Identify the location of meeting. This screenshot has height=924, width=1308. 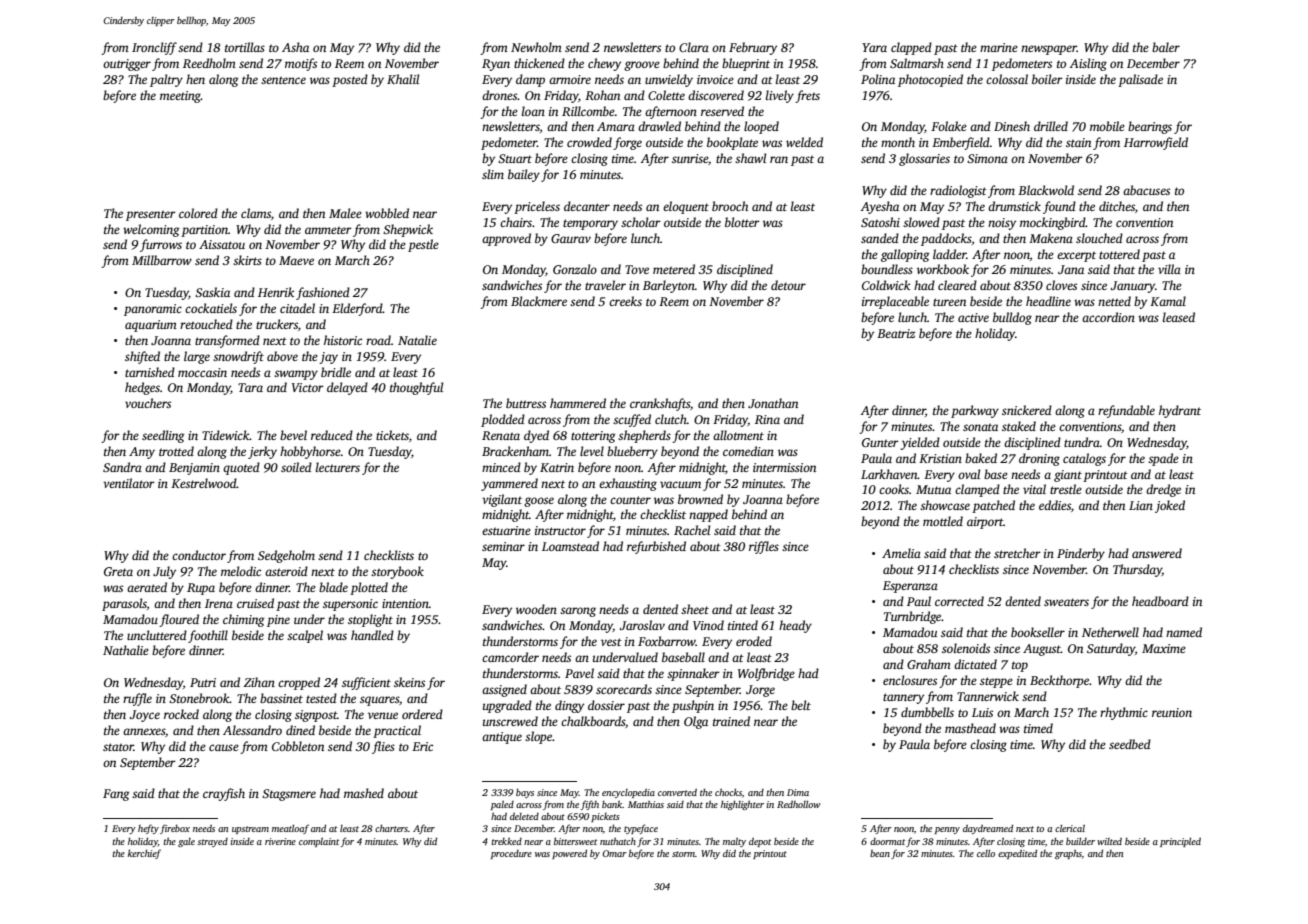
(180, 97).
